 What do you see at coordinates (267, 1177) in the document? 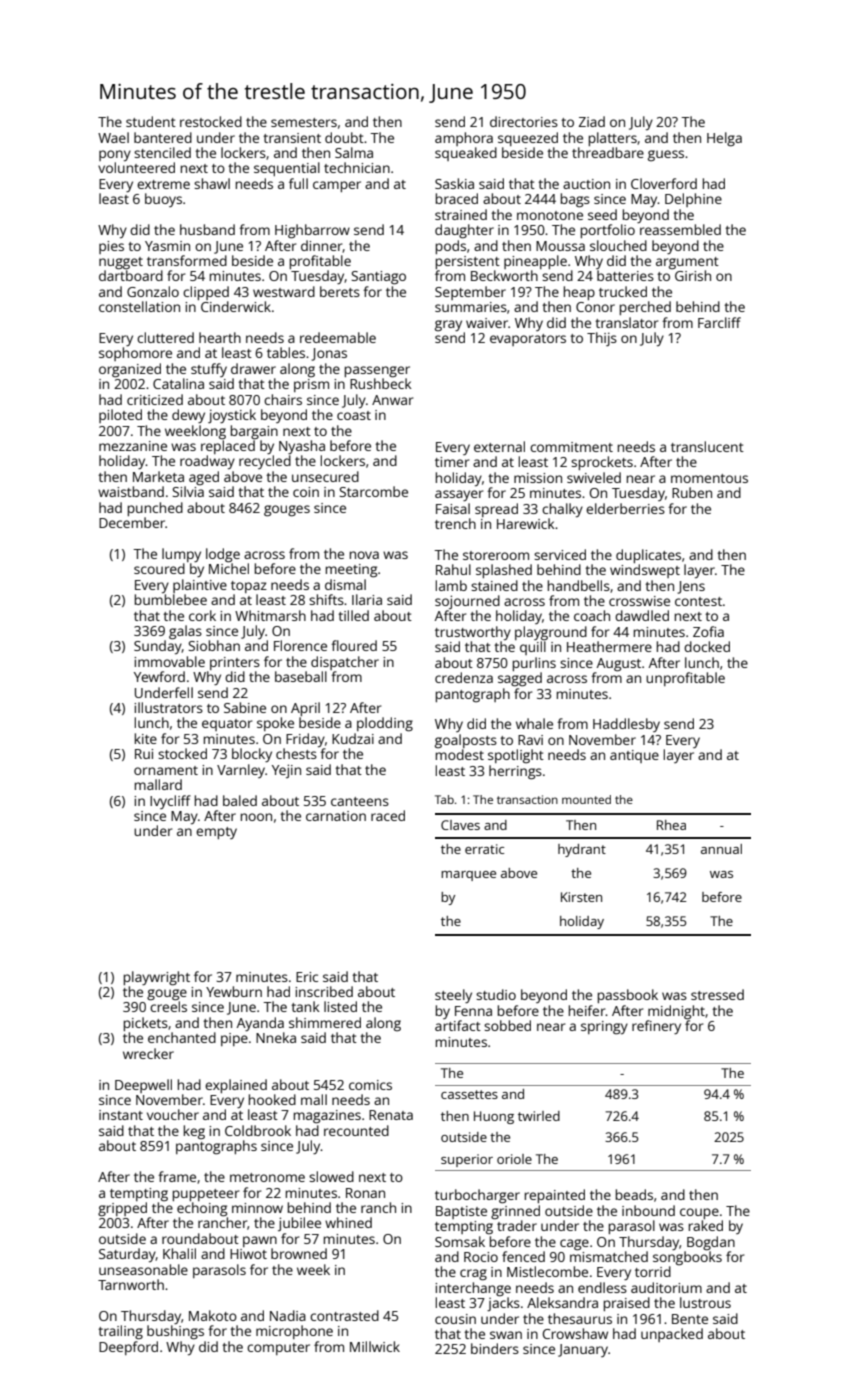
I see `metronome` at bounding box center [267, 1177].
